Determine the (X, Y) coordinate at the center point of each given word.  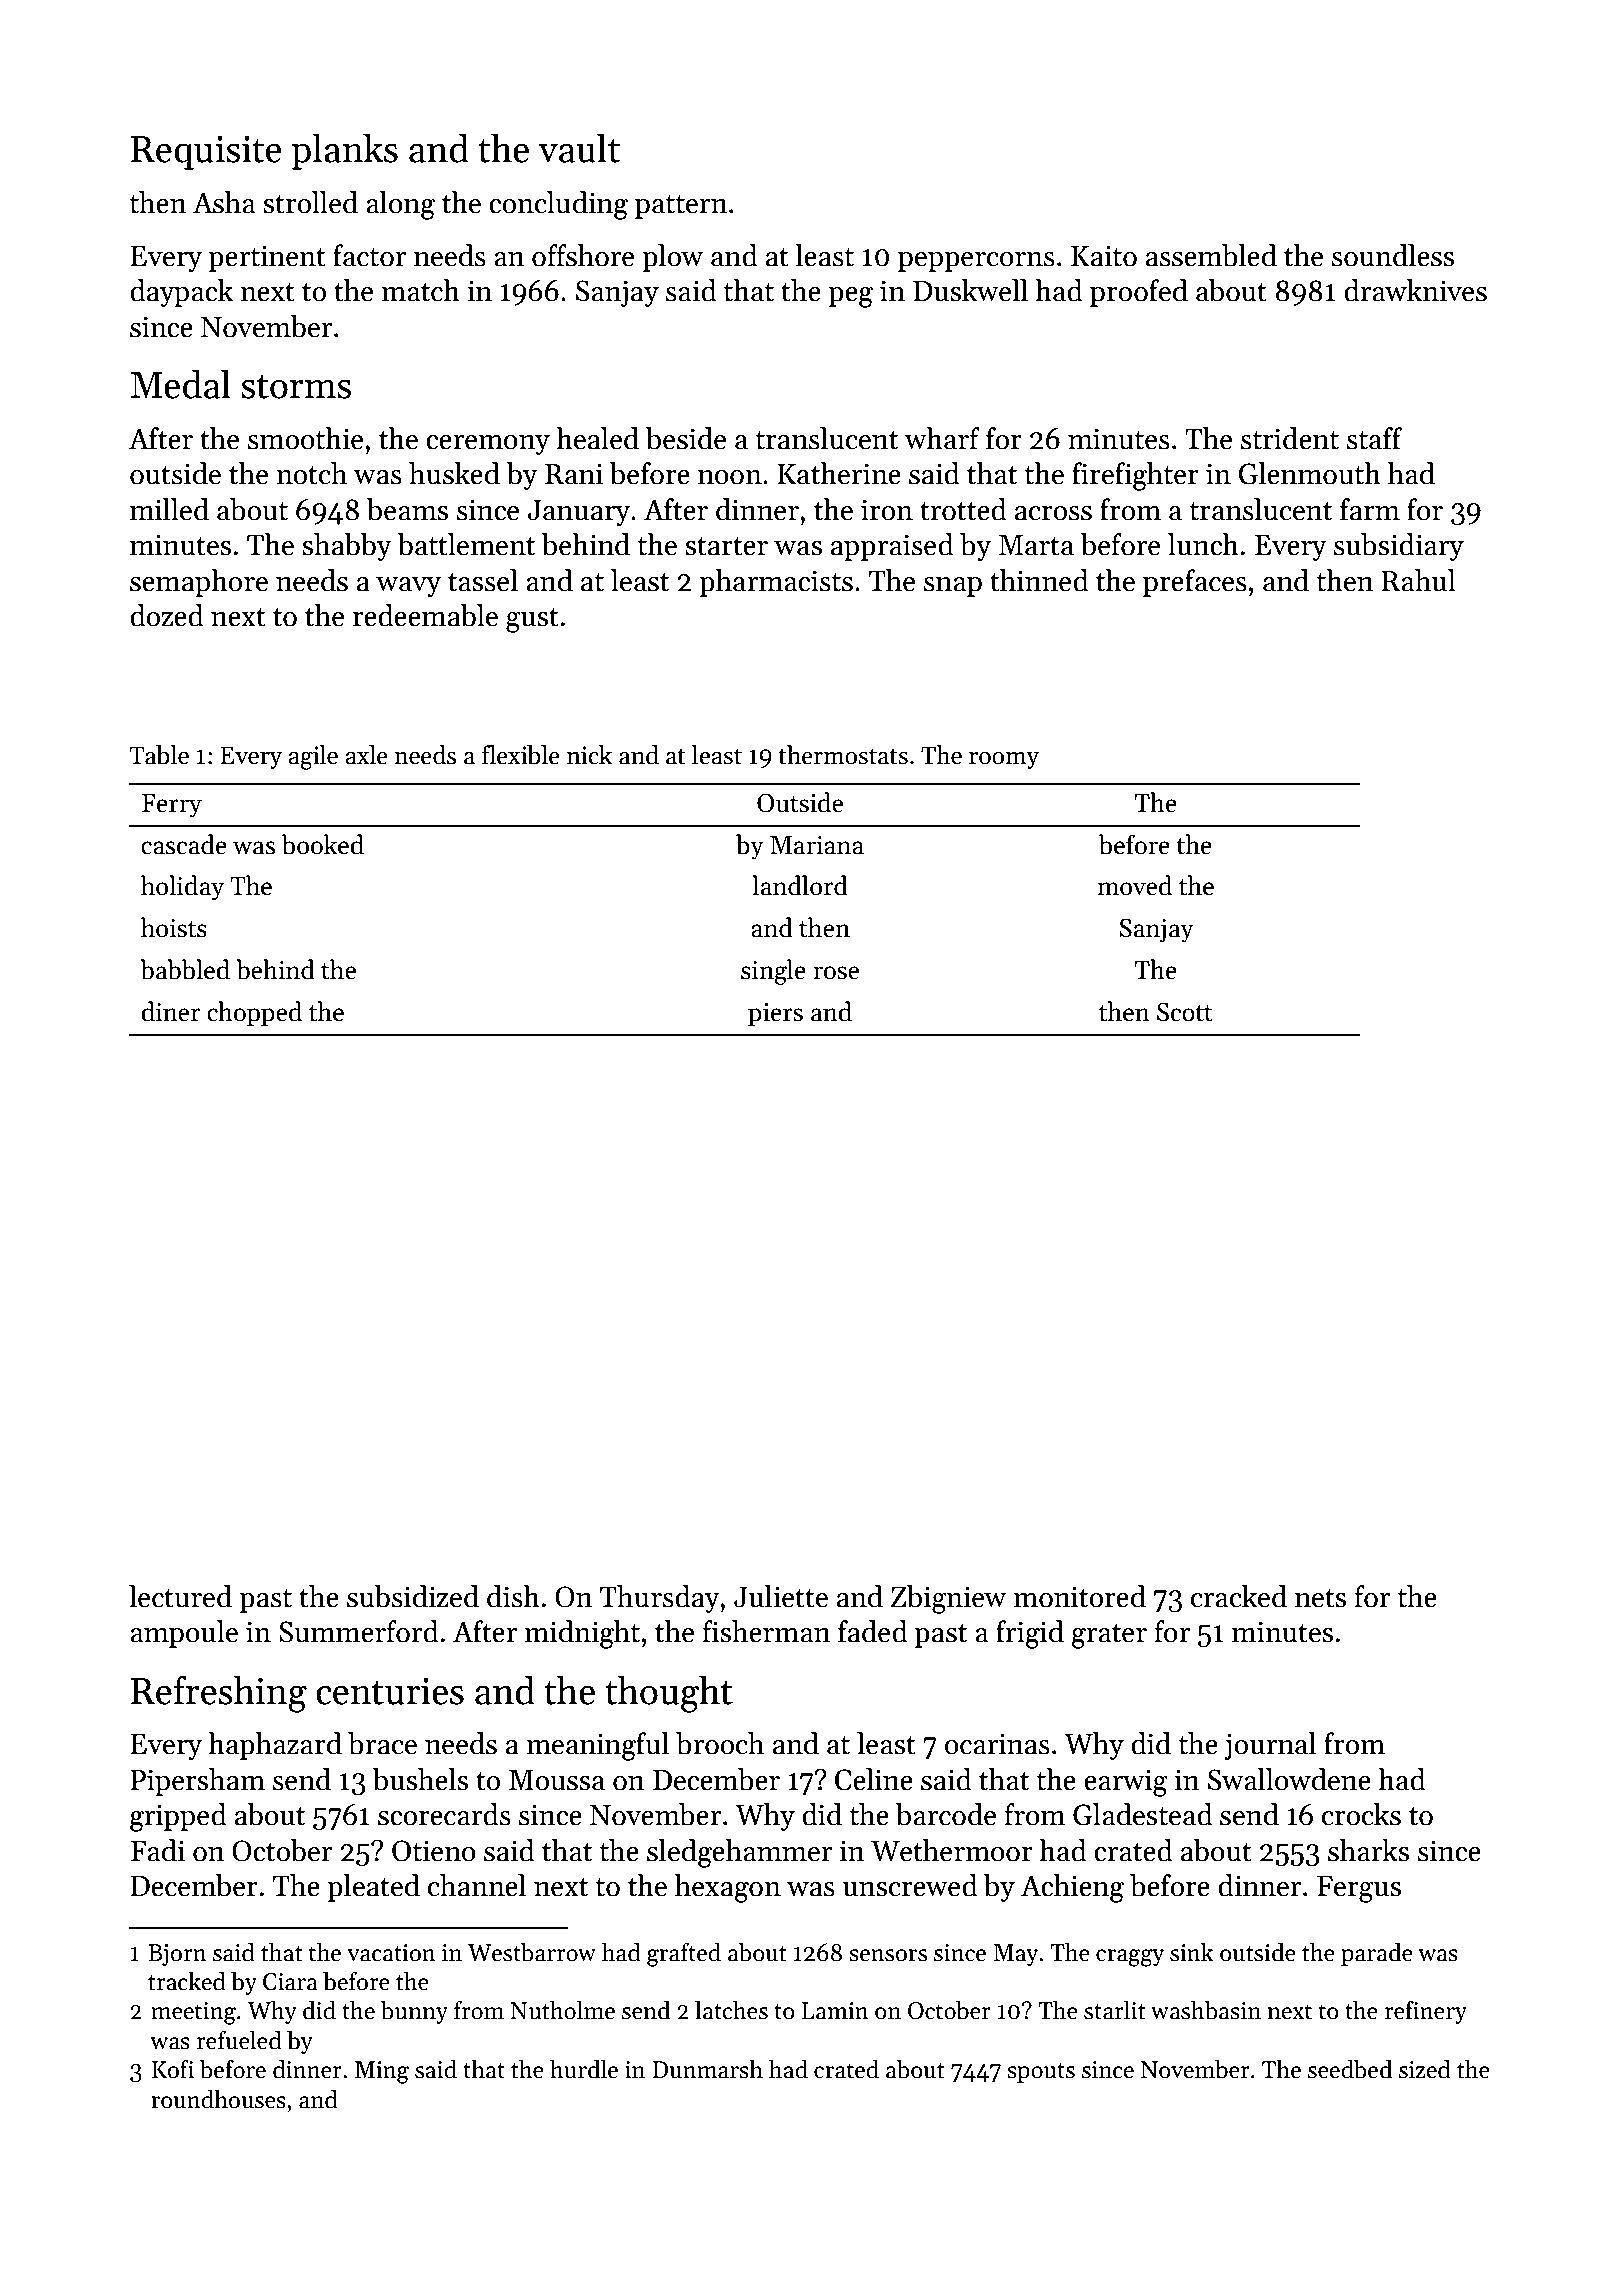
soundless (1393, 255)
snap (953, 587)
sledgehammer (739, 1853)
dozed (167, 615)
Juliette (781, 1596)
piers (775, 1014)
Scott (1185, 1012)
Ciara (290, 1982)
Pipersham (197, 1782)
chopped (254, 1013)
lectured (180, 1596)
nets (1320, 1598)
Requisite (206, 152)
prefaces (1195, 583)
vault (579, 148)
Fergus (1359, 1889)
